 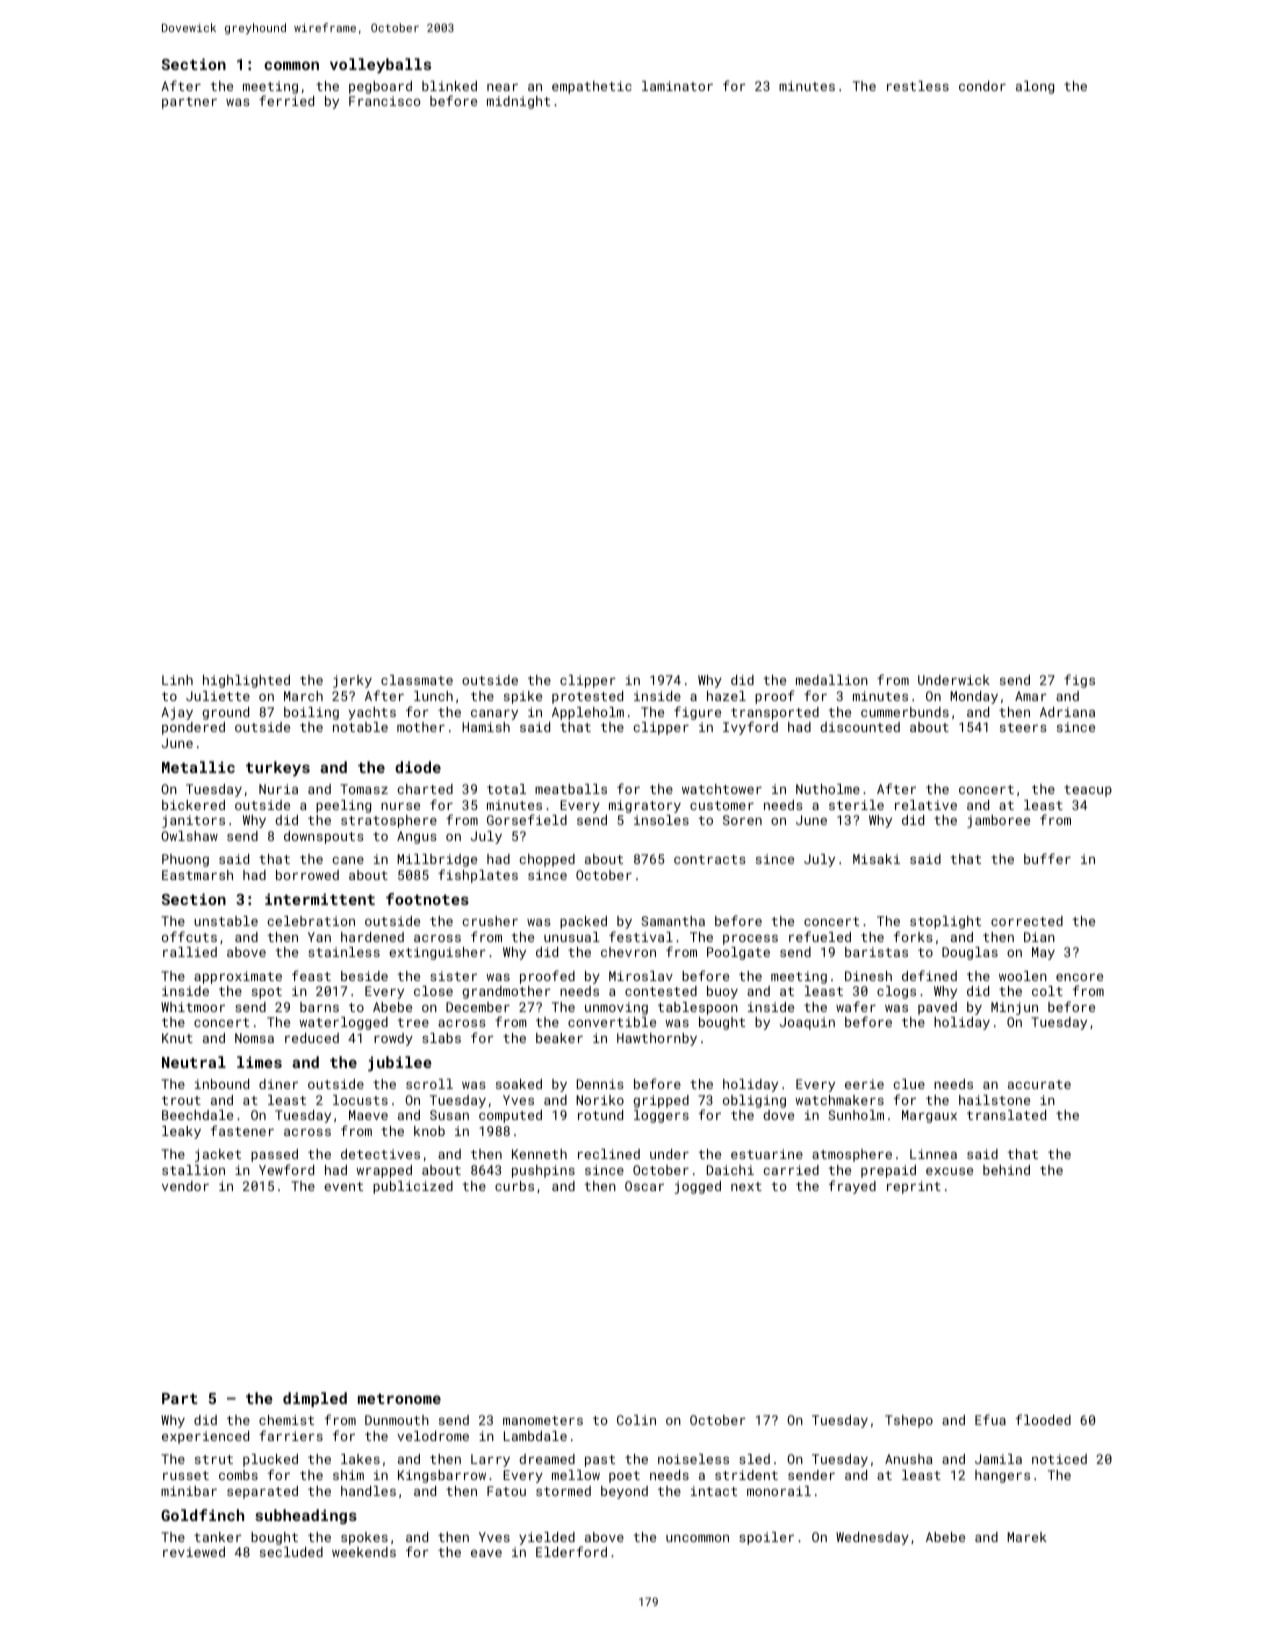 I want to click on highlighted, so click(x=246, y=681).
